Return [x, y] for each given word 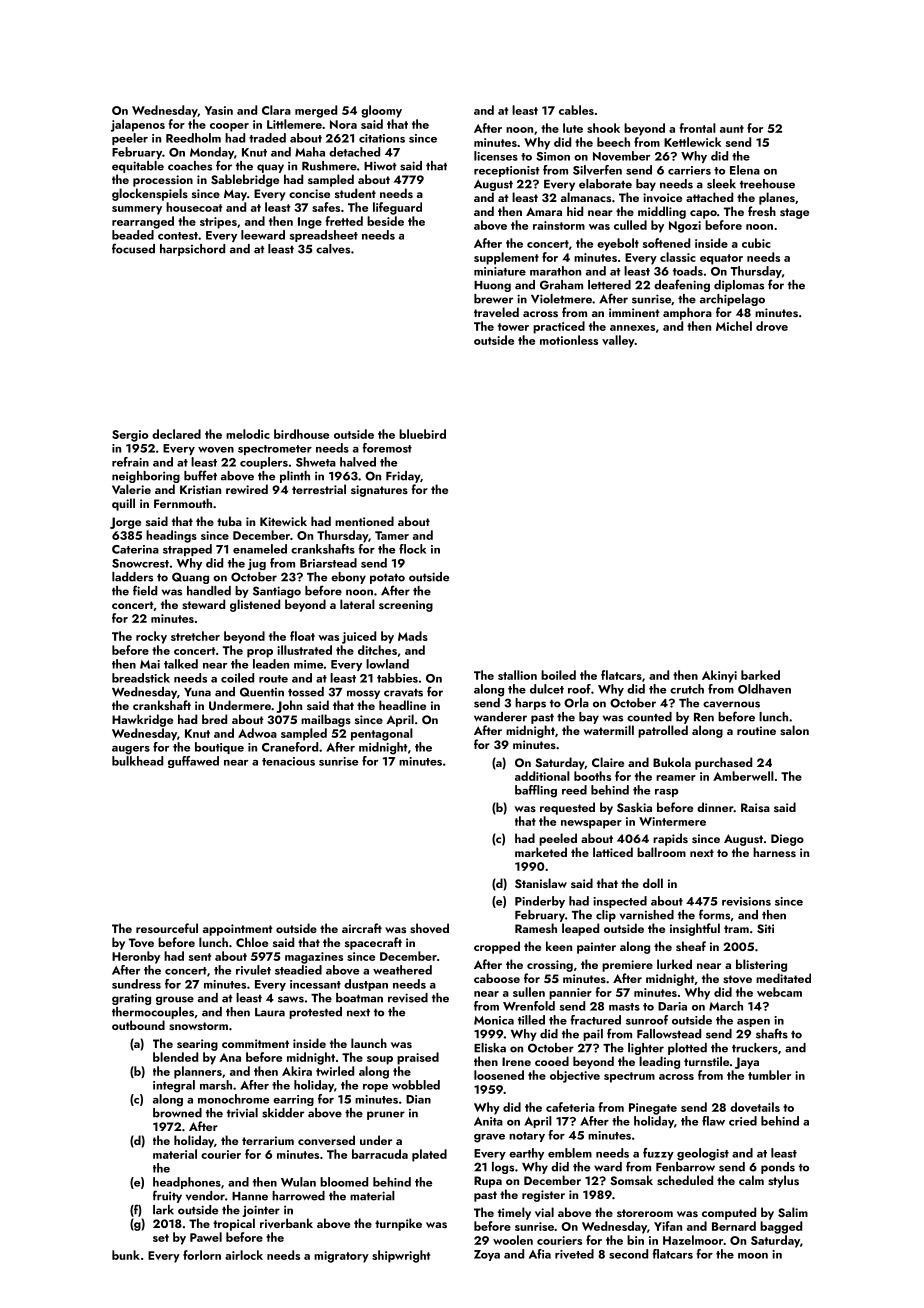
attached [709, 197]
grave [489, 1138]
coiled [237, 678]
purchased [723, 763]
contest [178, 236]
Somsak [631, 1180]
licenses [496, 156]
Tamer [392, 535]
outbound [138, 1025]
